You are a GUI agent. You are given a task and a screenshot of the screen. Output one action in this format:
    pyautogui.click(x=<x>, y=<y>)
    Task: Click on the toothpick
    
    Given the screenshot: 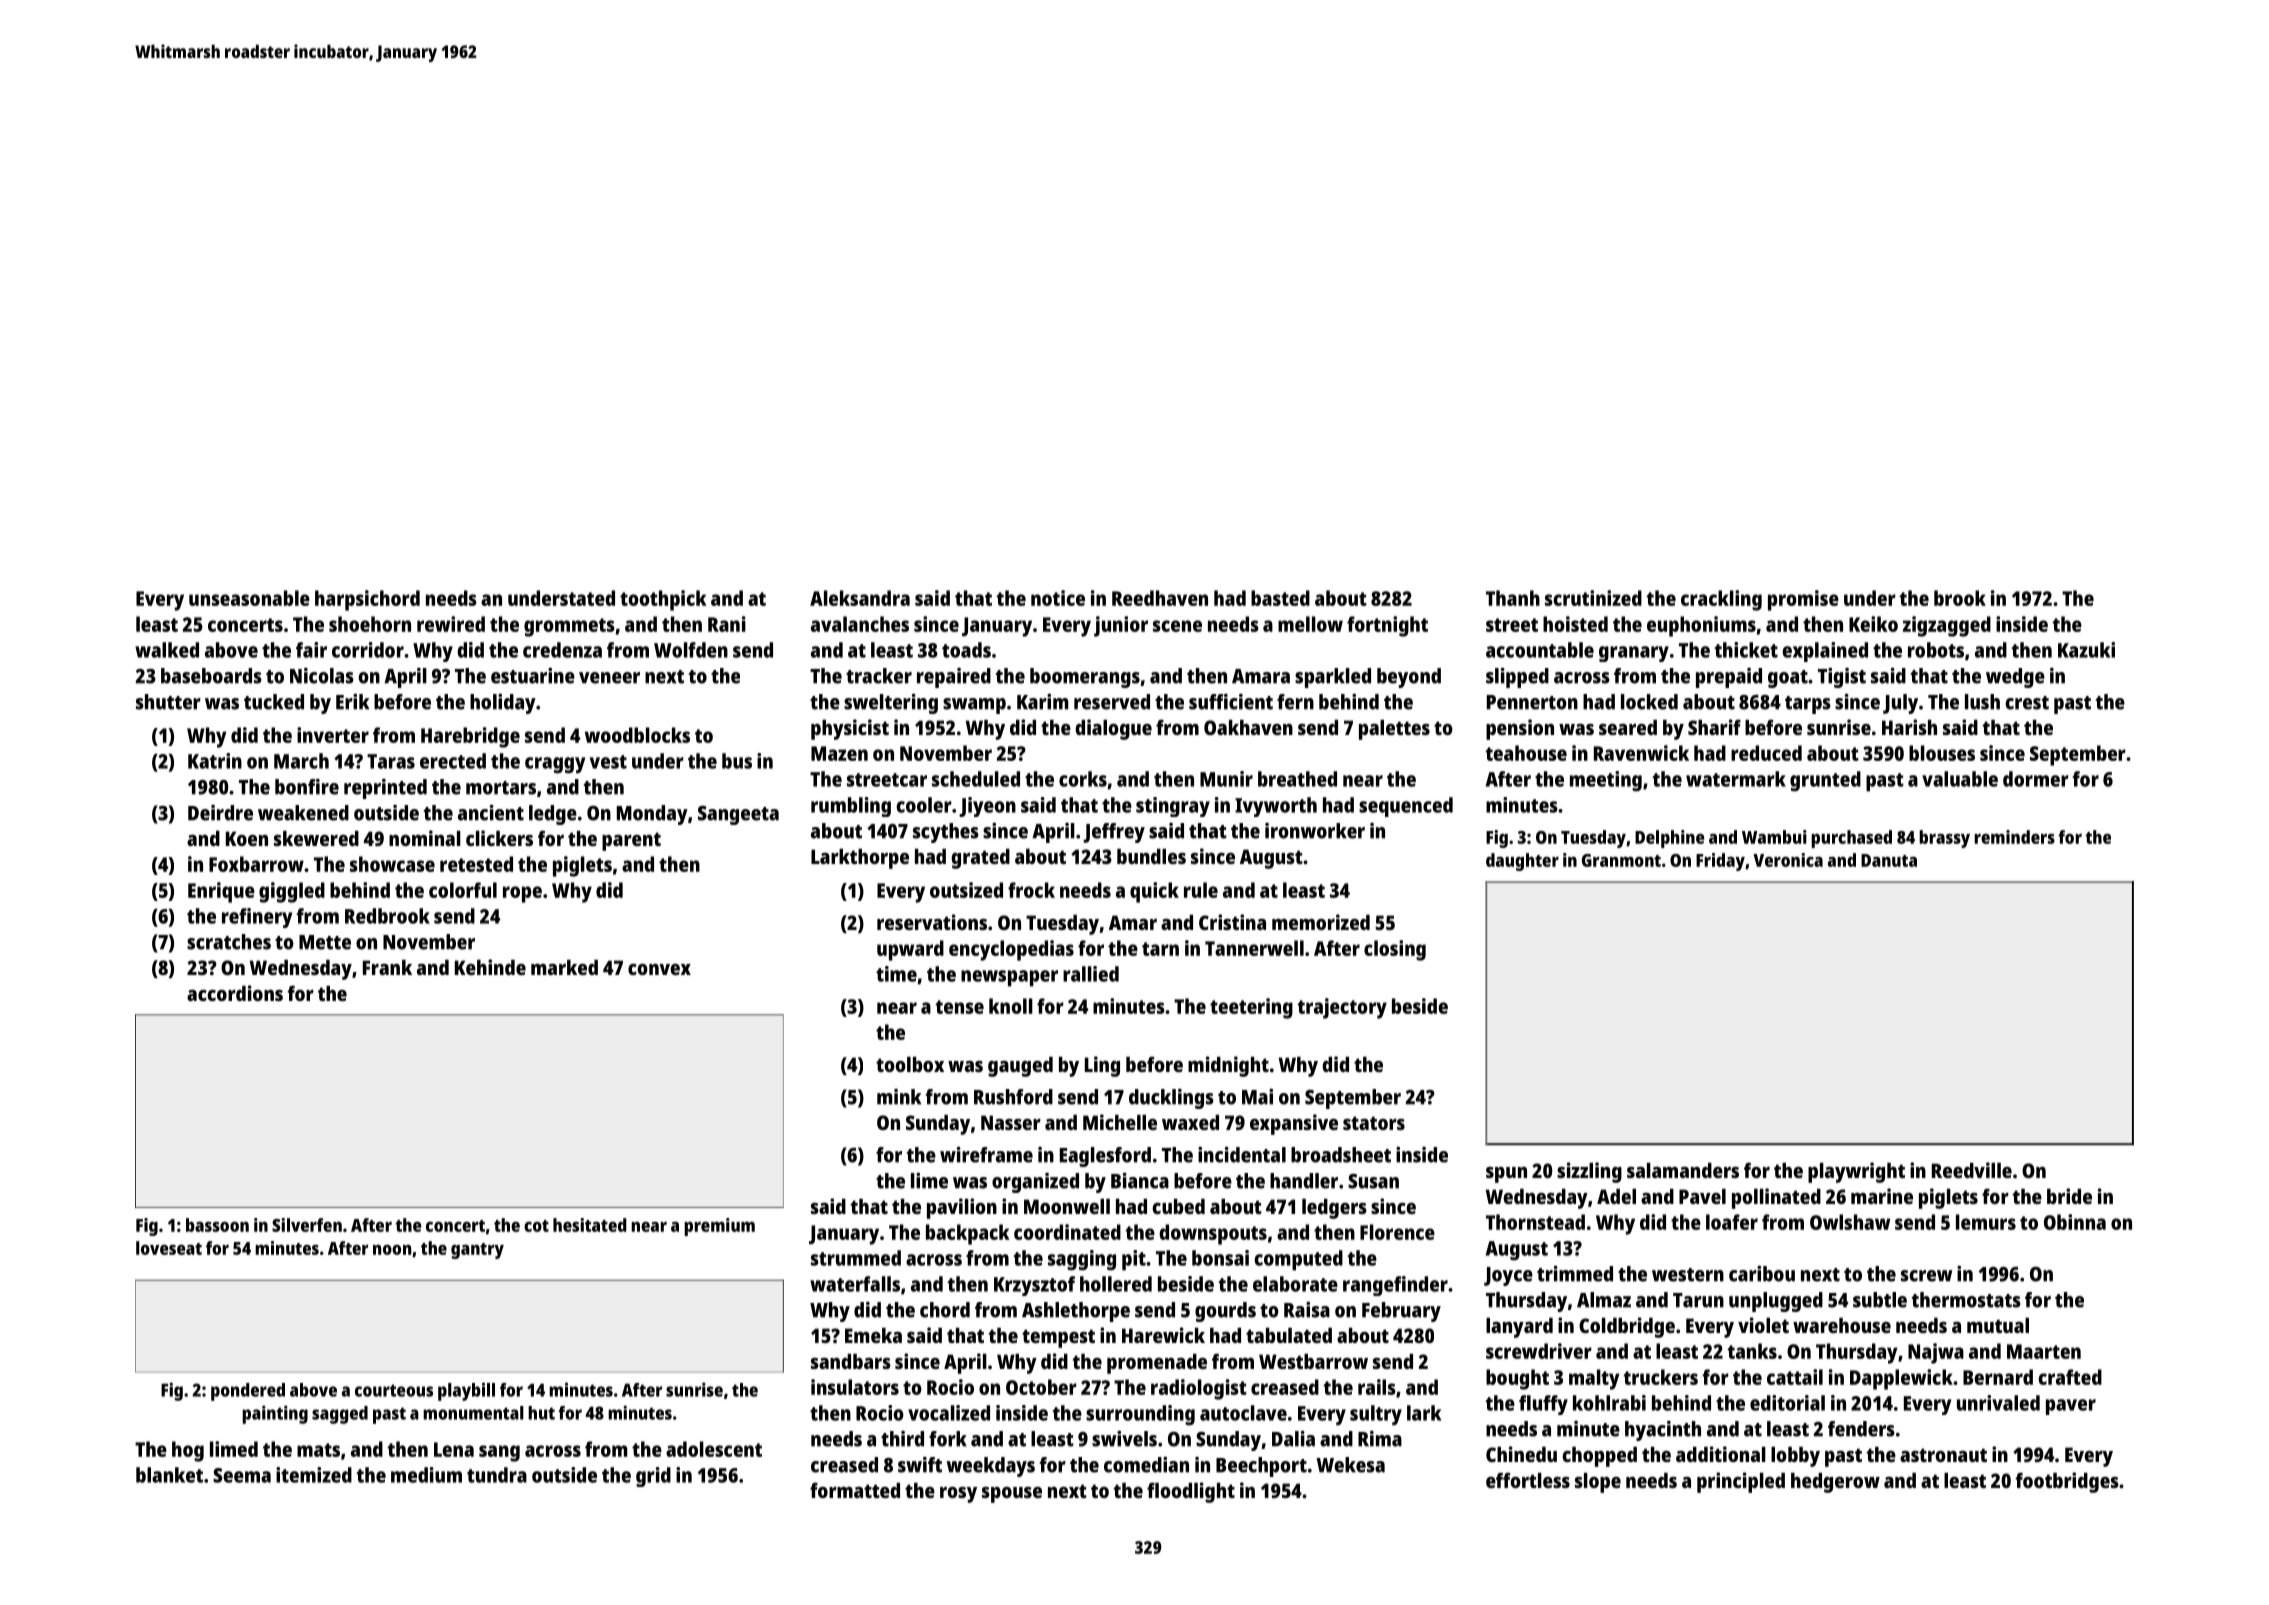 What is the action you would take?
    pyautogui.click(x=663, y=600)
